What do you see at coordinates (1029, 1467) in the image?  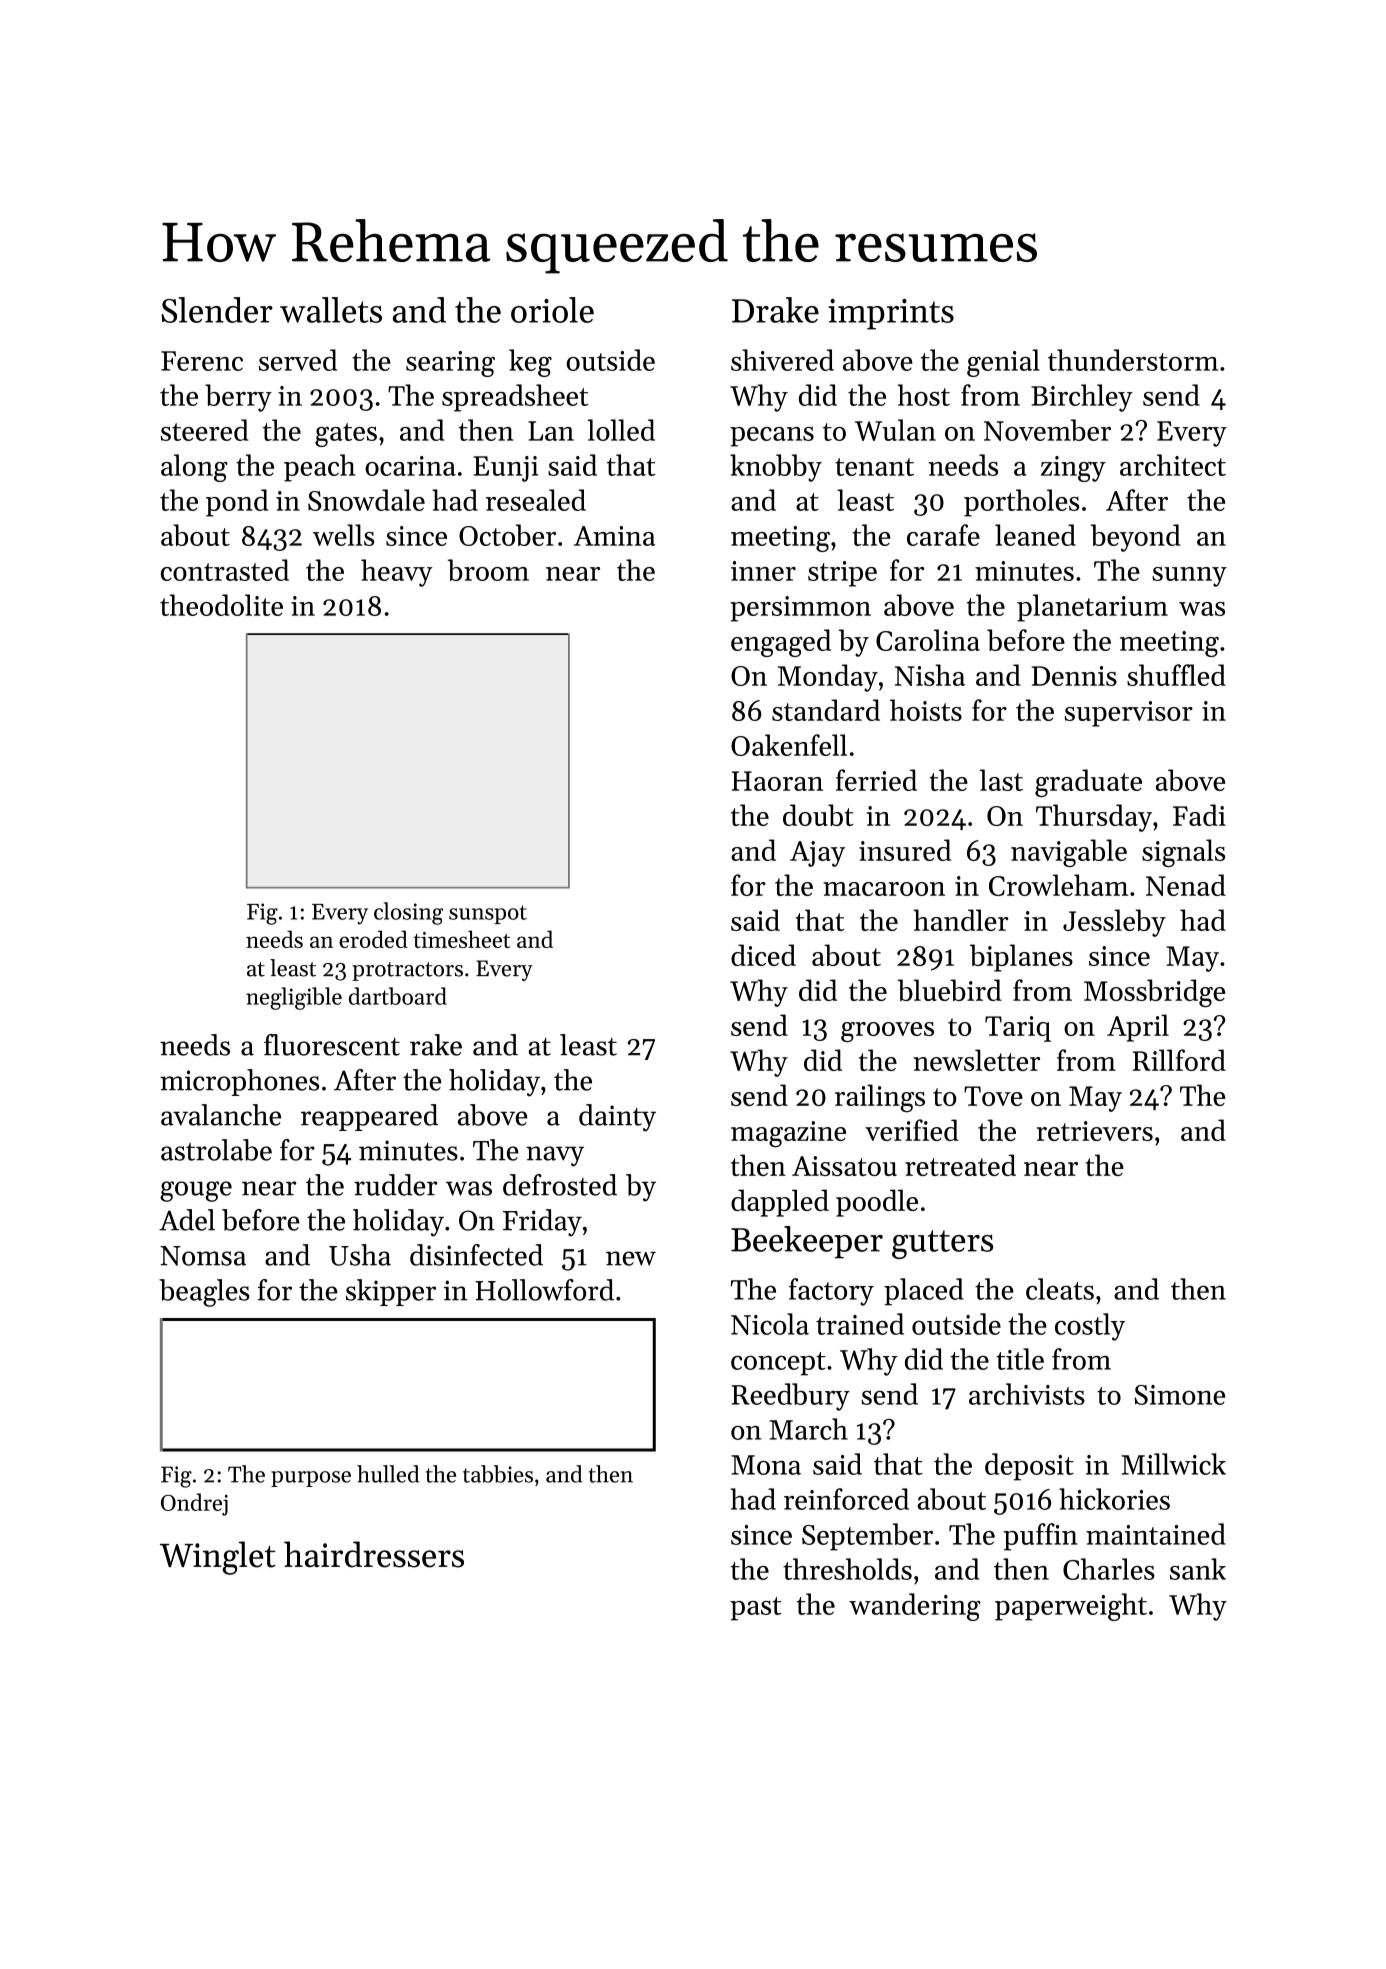 I see `deposit` at bounding box center [1029, 1467].
